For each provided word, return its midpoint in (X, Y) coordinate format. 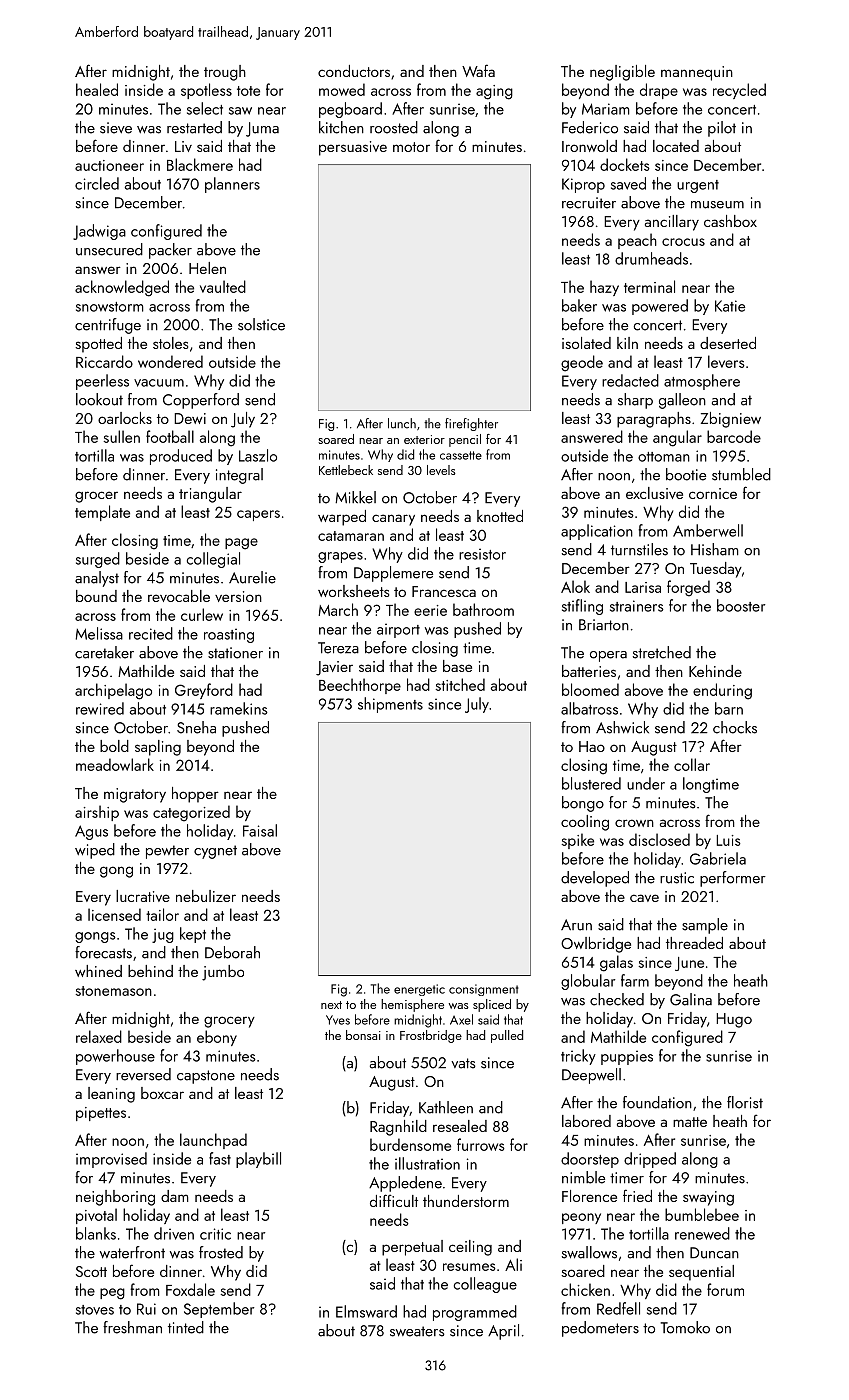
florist (745, 1102)
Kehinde (715, 671)
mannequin (697, 73)
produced (181, 457)
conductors (354, 71)
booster (741, 605)
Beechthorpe (360, 686)
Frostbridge (431, 1036)
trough (225, 73)
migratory (135, 795)
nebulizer (206, 896)
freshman (132, 1327)
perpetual (412, 1248)
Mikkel (355, 497)
